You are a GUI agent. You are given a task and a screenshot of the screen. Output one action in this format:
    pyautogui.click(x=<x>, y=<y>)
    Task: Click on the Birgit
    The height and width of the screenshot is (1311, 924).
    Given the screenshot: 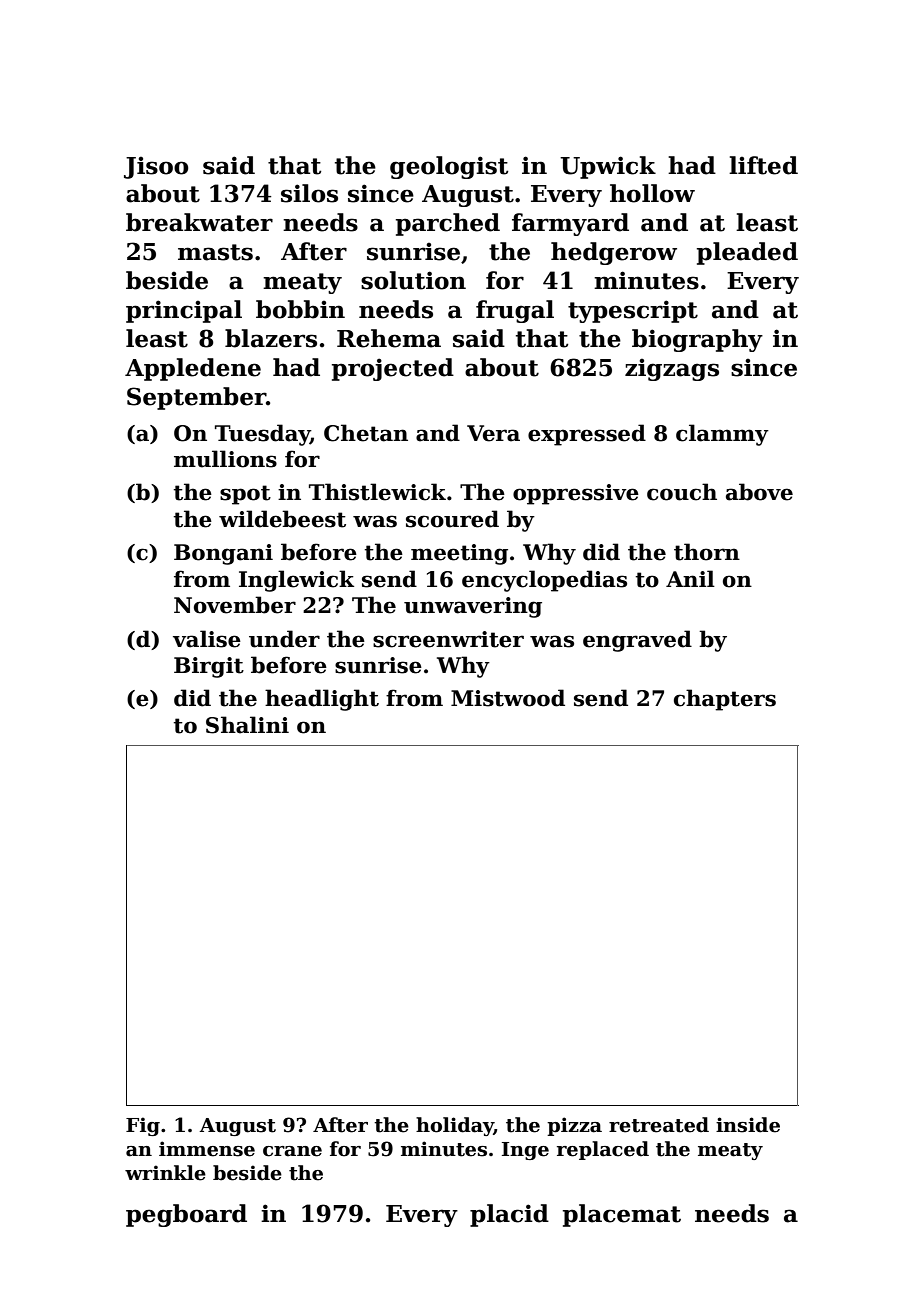 What is the action you would take?
    pyautogui.click(x=209, y=667)
